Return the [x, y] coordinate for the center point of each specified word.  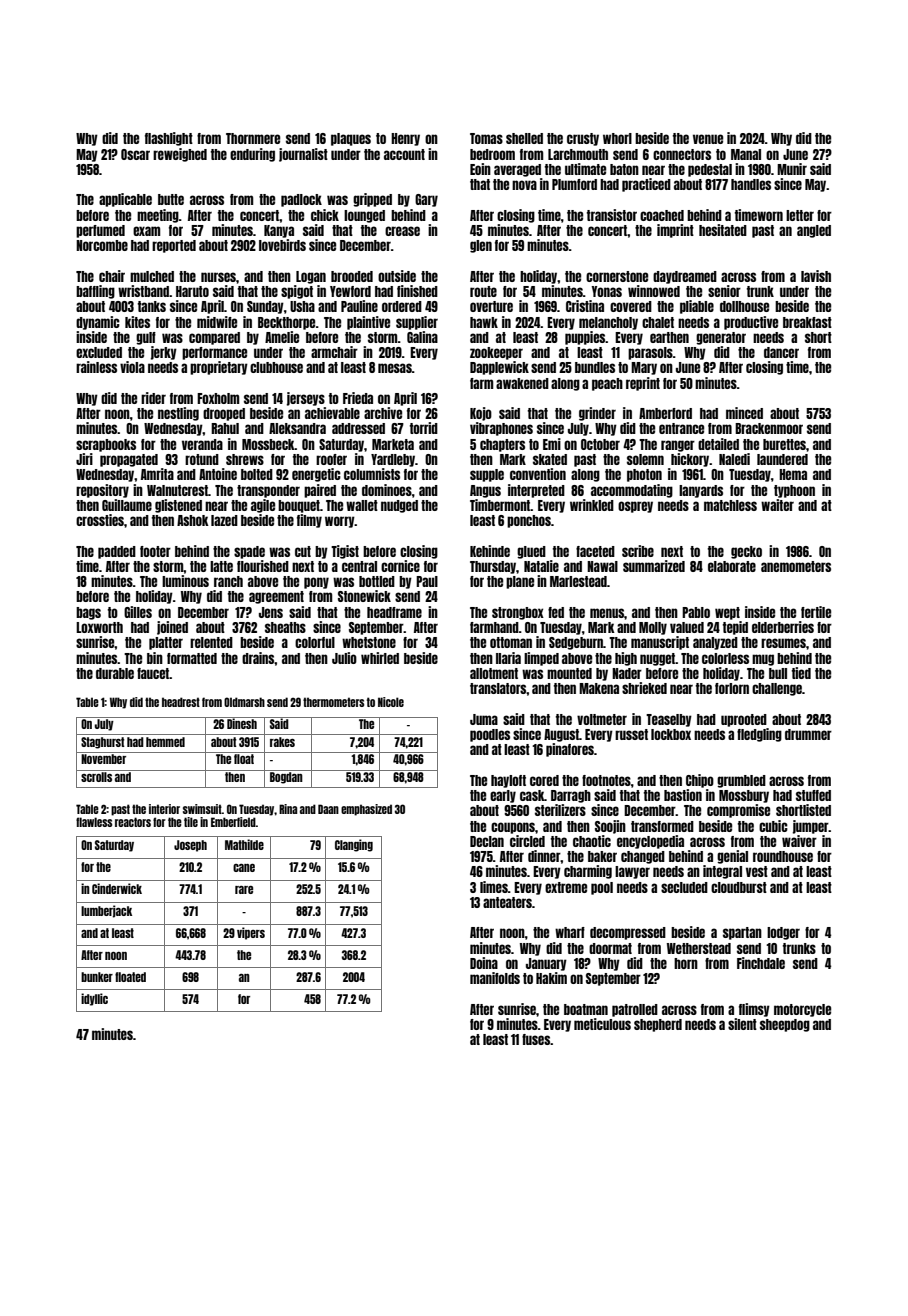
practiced [646, 185]
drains [258, 658]
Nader [627, 673]
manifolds [495, 978]
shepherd [658, 1025]
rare [244, 890]
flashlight [169, 139]
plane [520, 582]
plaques [351, 139]
